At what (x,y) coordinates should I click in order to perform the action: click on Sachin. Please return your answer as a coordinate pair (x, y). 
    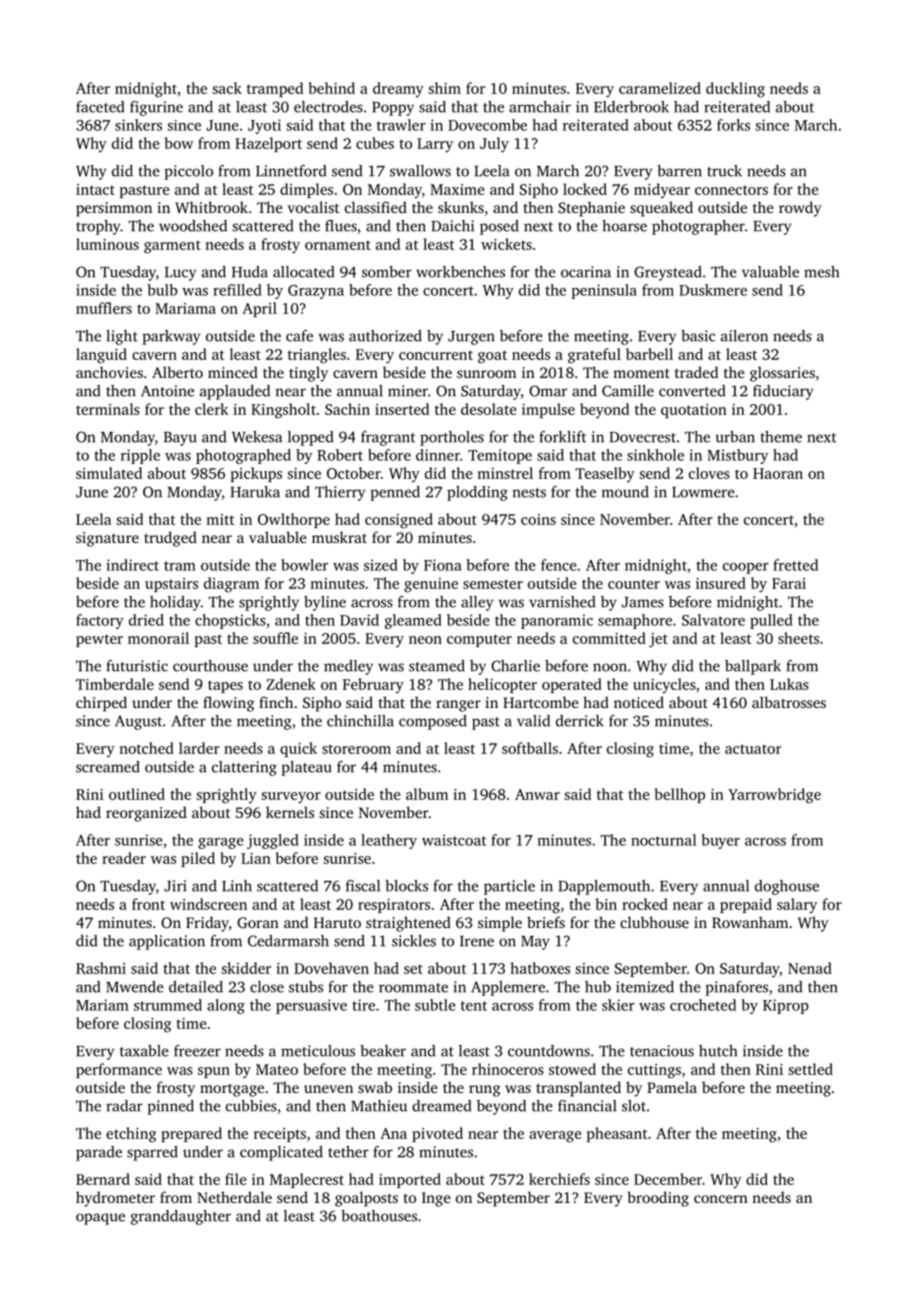
    Looking at the image, I should click on (347, 409).
